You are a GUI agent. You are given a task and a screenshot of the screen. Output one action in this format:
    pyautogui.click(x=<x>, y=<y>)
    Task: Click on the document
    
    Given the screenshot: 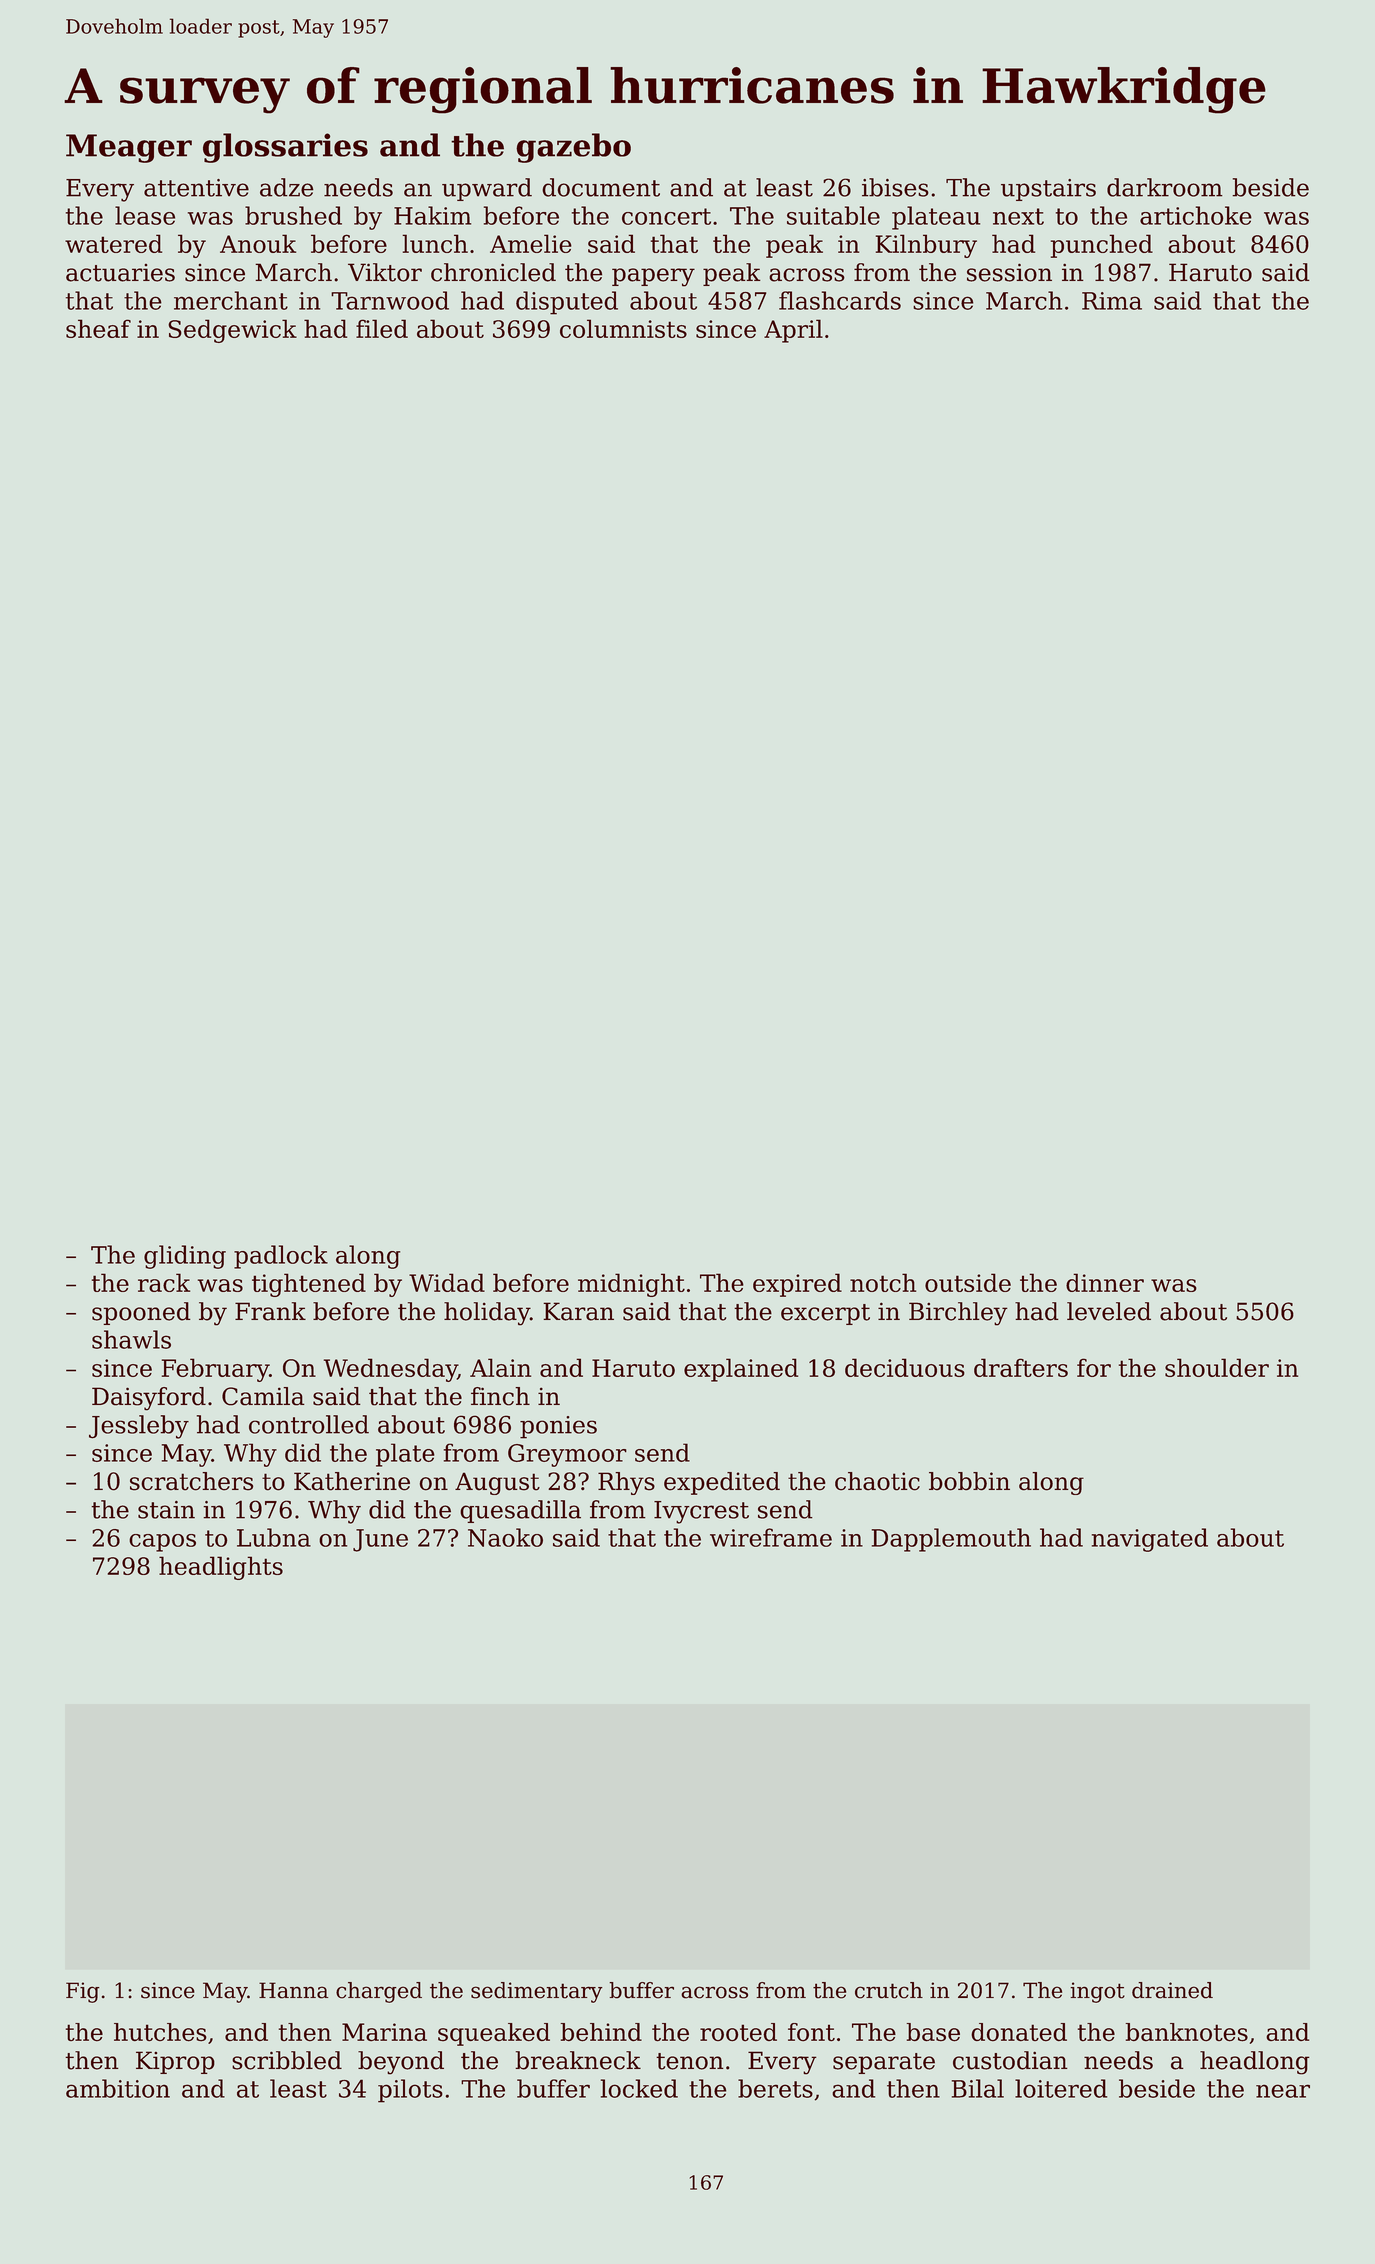 What is the action you would take?
    pyautogui.click(x=601, y=187)
